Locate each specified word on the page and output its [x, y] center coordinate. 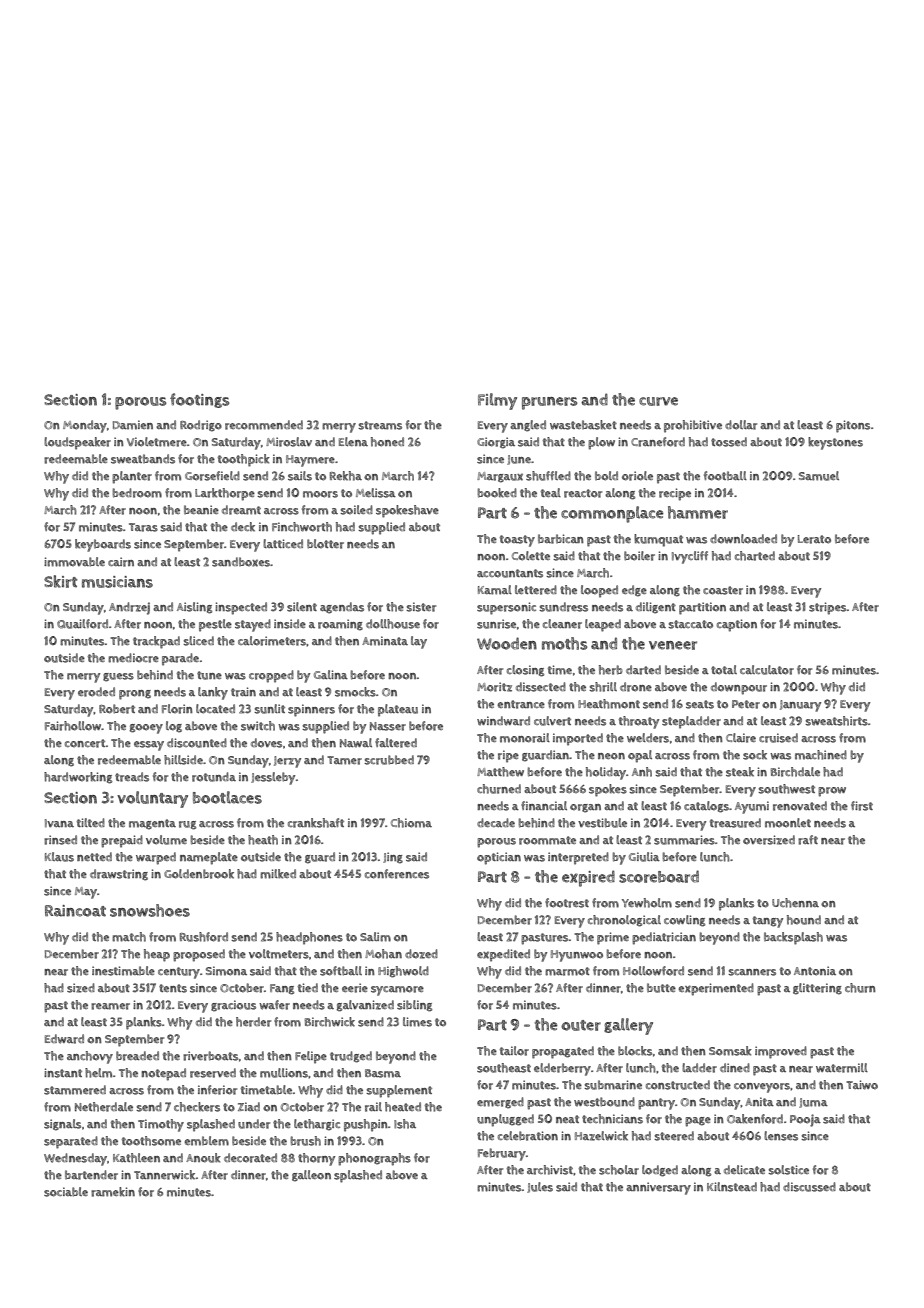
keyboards [103, 545]
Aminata [385, 641]
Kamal [495, 590]
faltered [396, 743]
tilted [91, 822]
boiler [639, 556]
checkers [197, 1107]
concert [85, 743]
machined [821, 755]
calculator [767, 670]
